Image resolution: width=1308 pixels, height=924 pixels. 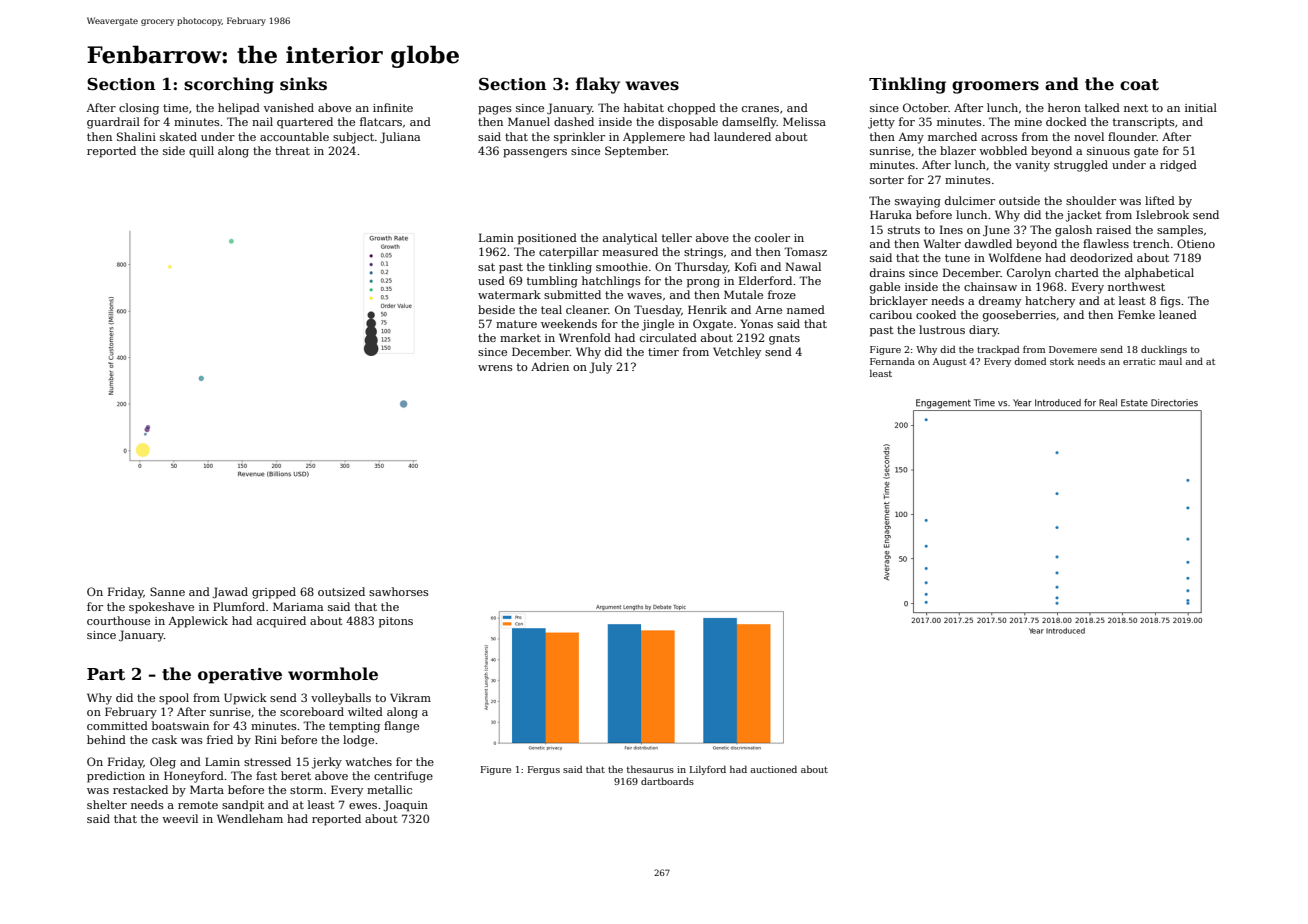 What do you see at coordinates (1139, 85) in the document?
I see `coat` at bounding box center [1139, 85].
